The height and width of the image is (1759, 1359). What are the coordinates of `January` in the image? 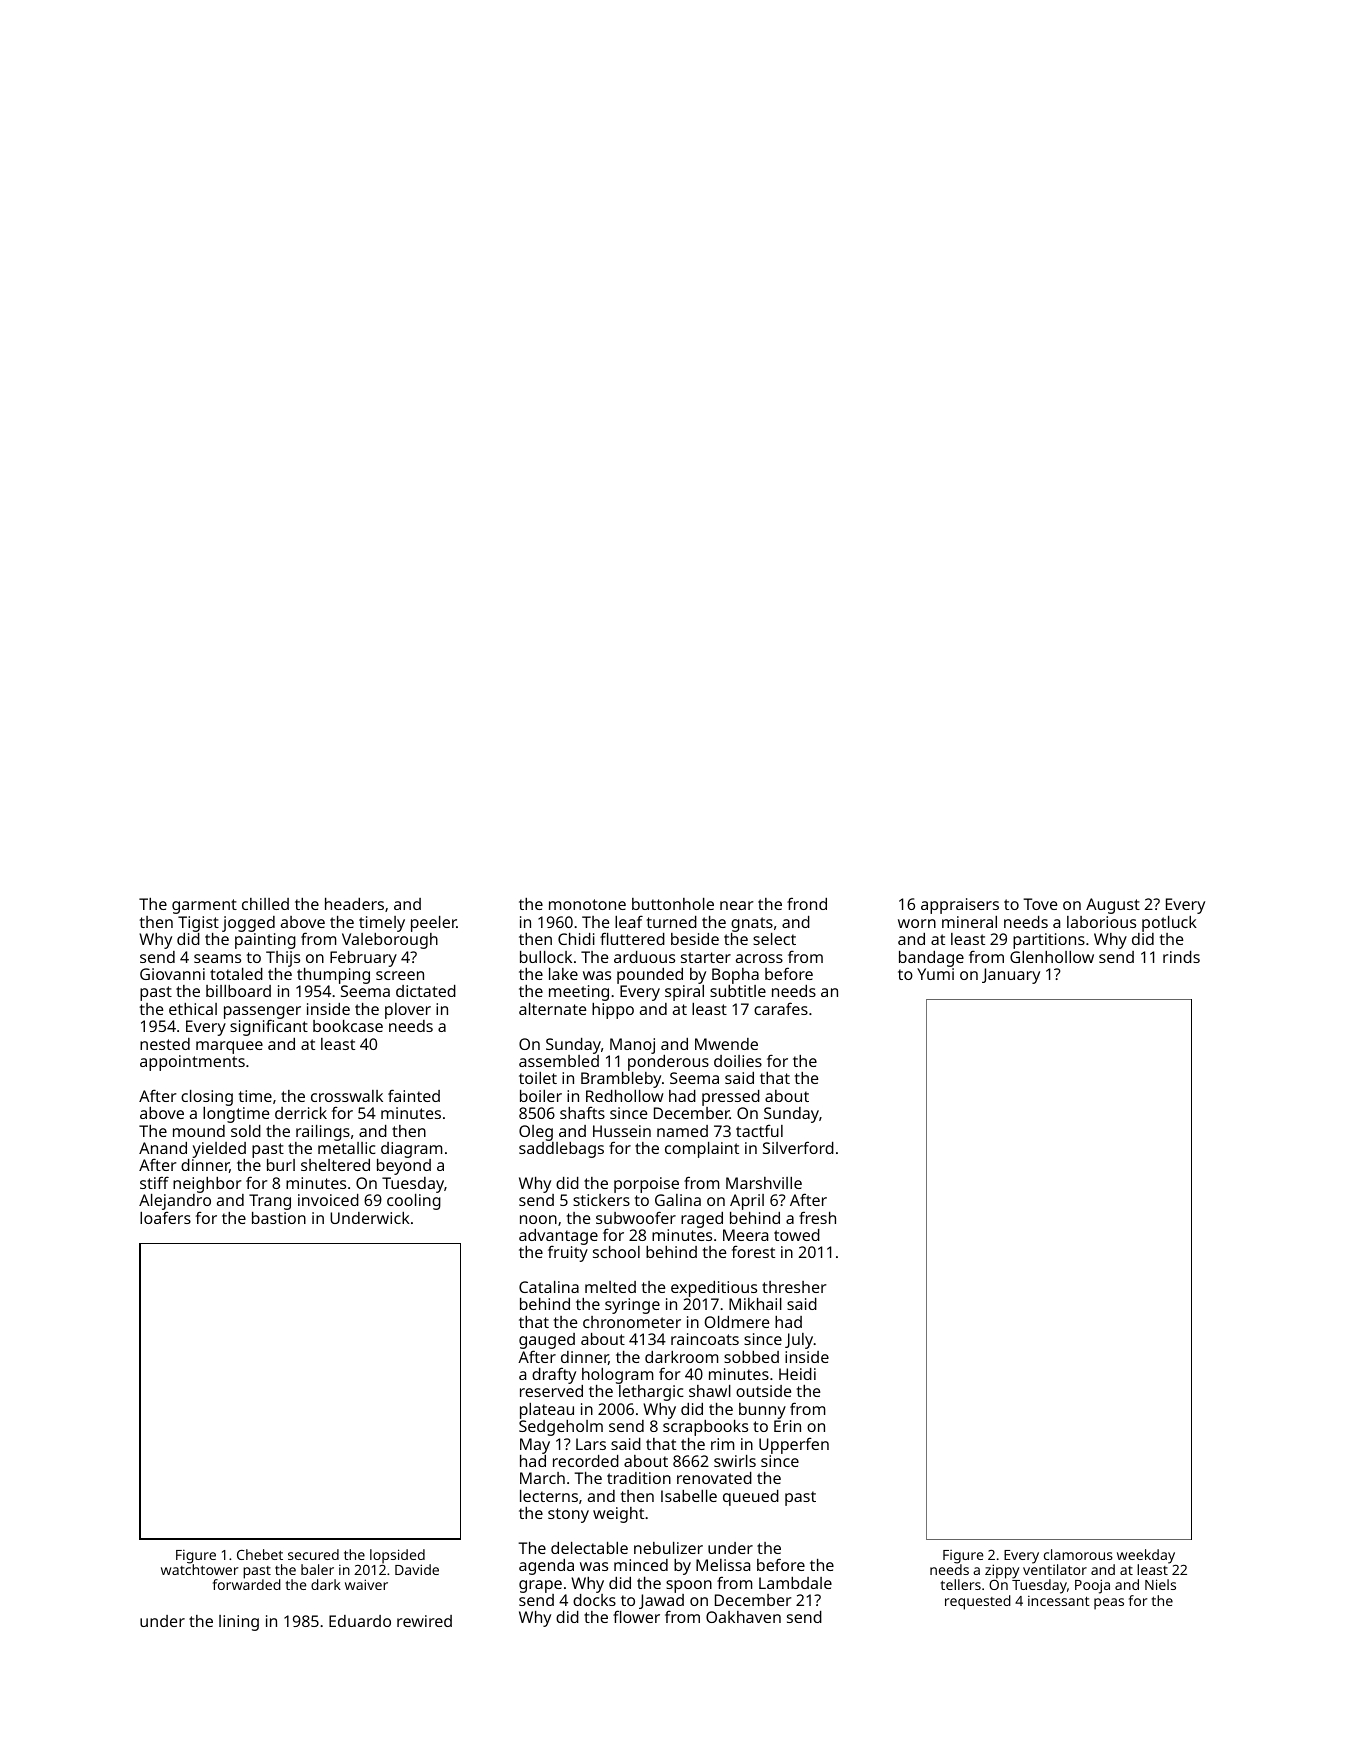 It's located at (1011, 976).
